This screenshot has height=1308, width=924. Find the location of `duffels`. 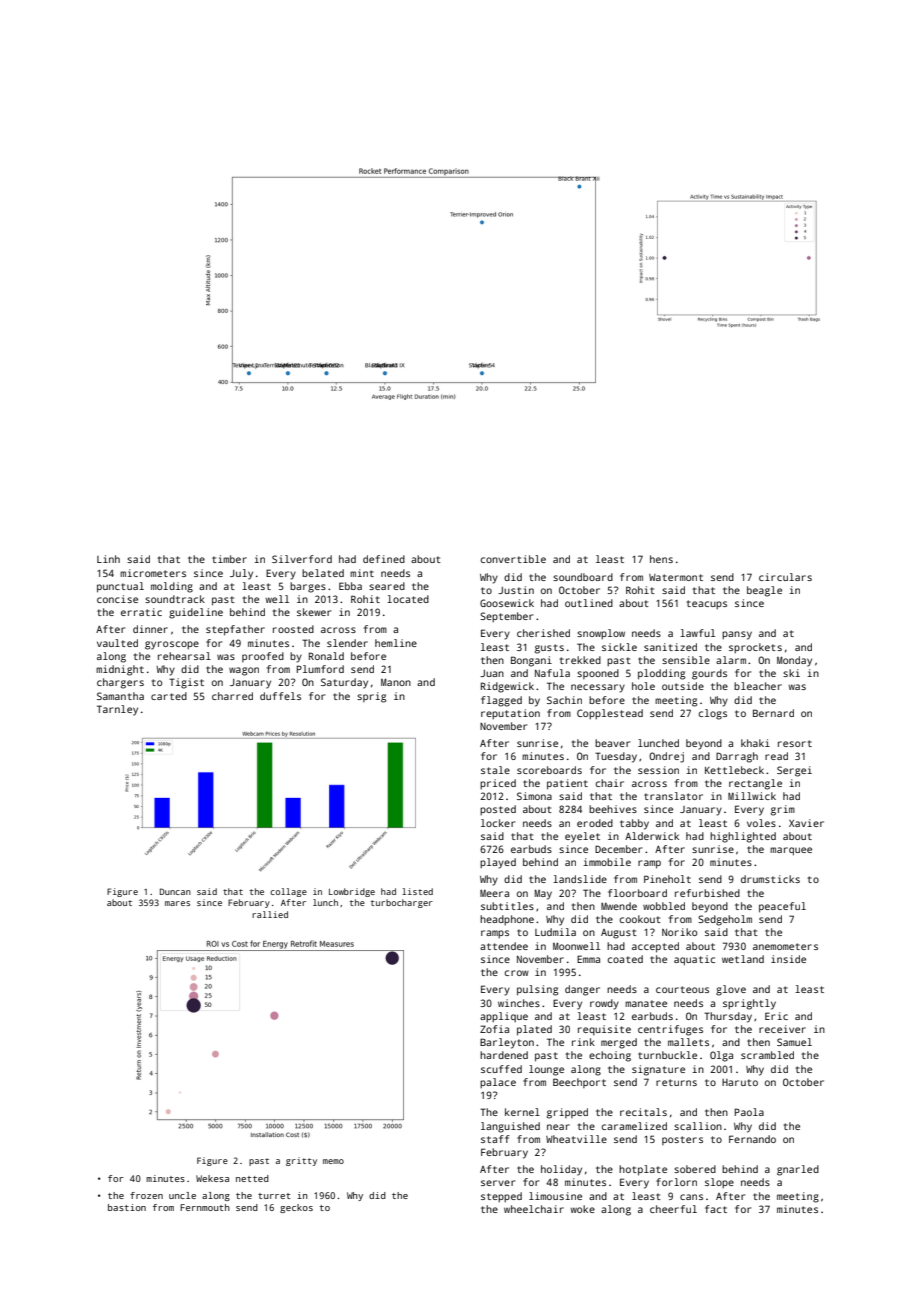

duffels is located at coordinates (280, 696).
